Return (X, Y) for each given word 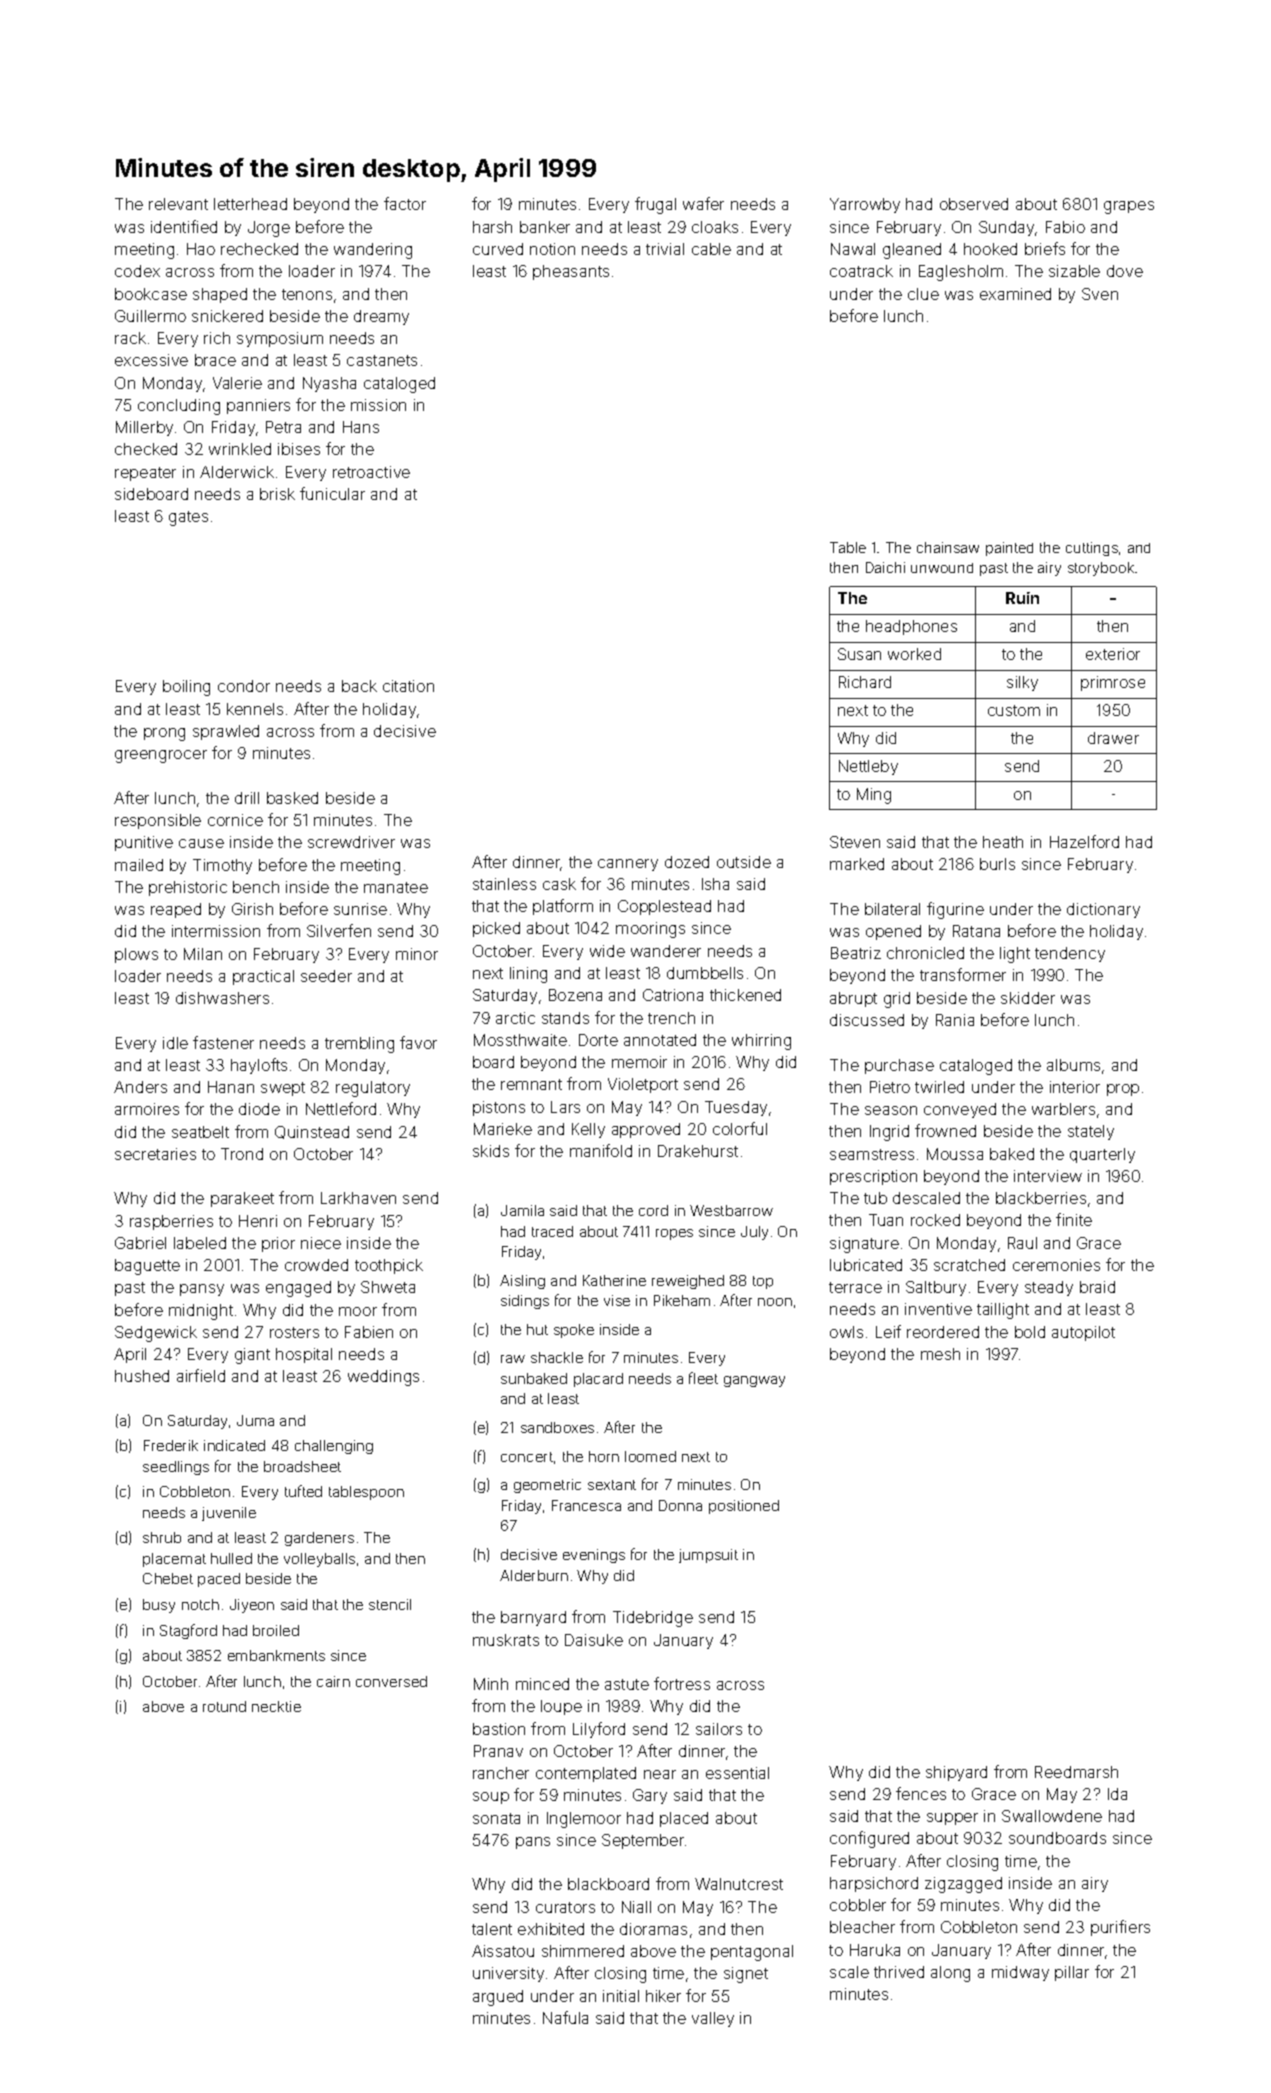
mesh (940, 1354)
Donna (680, 1505)
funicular (332, 493)
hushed (142, 1376)
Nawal (853, 249)
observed (974, 204)
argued (498, 1998)
